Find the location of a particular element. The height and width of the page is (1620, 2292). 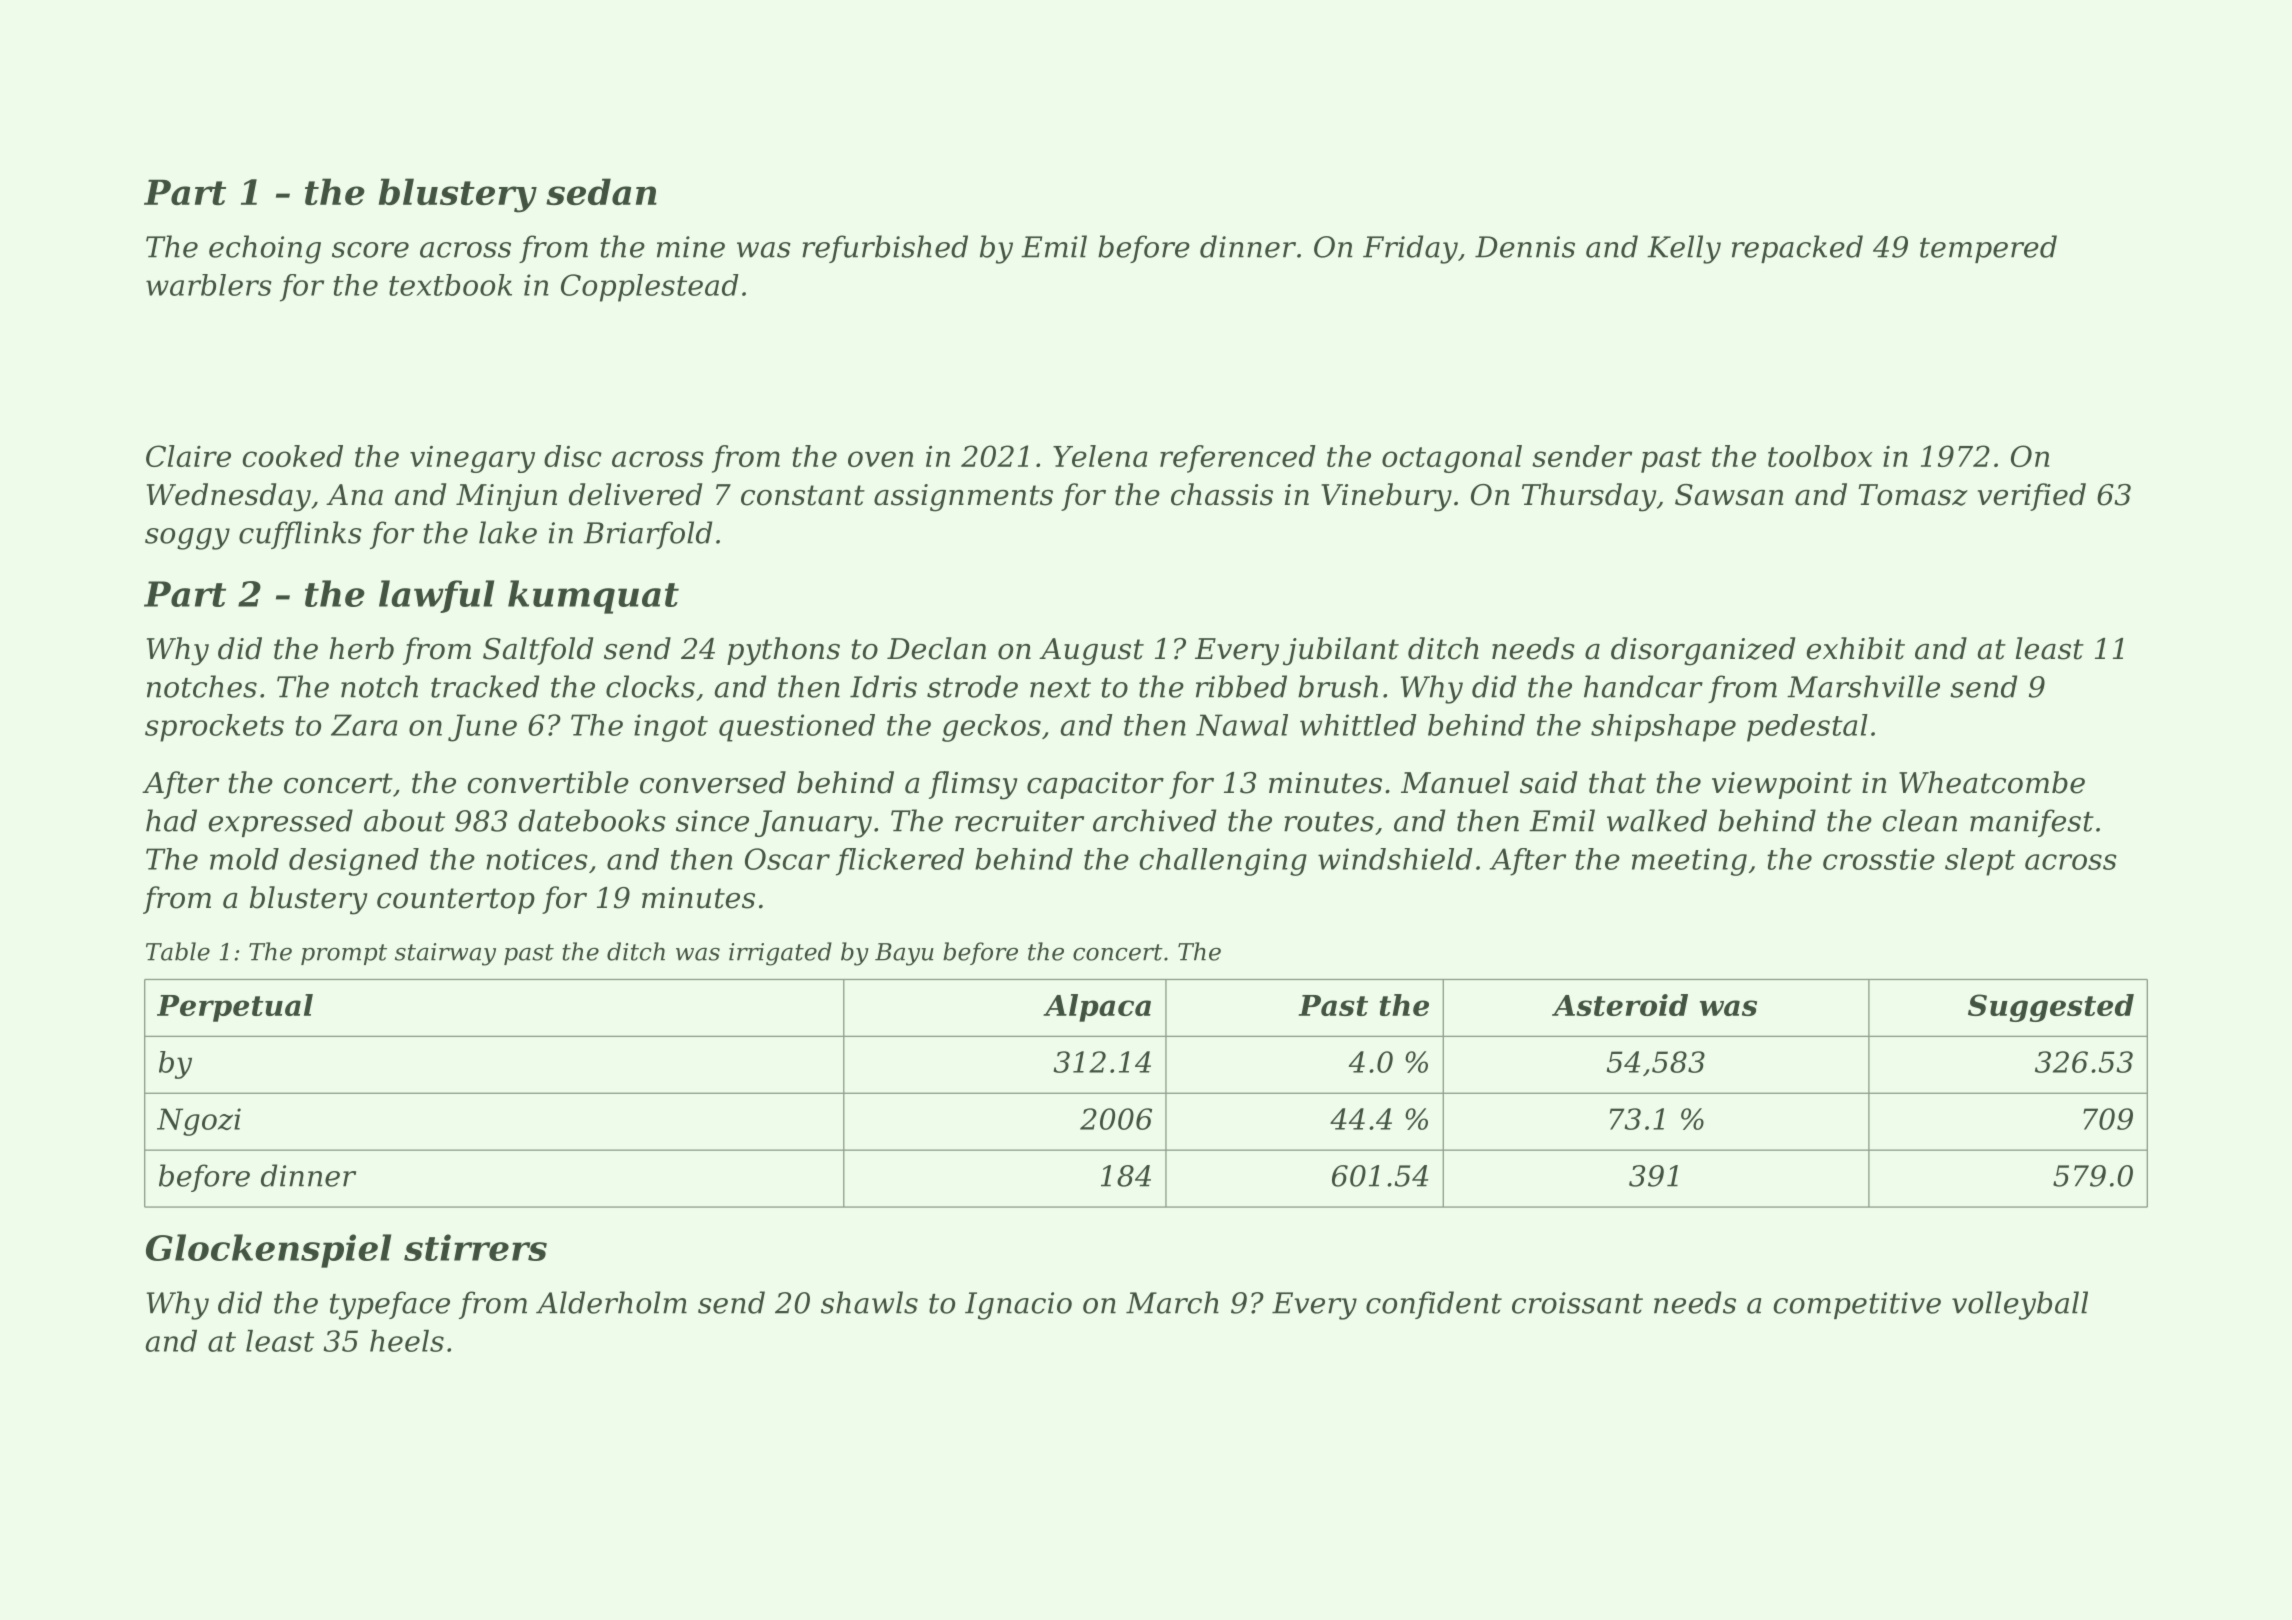

sedan is located at coordinates (601, 191).
